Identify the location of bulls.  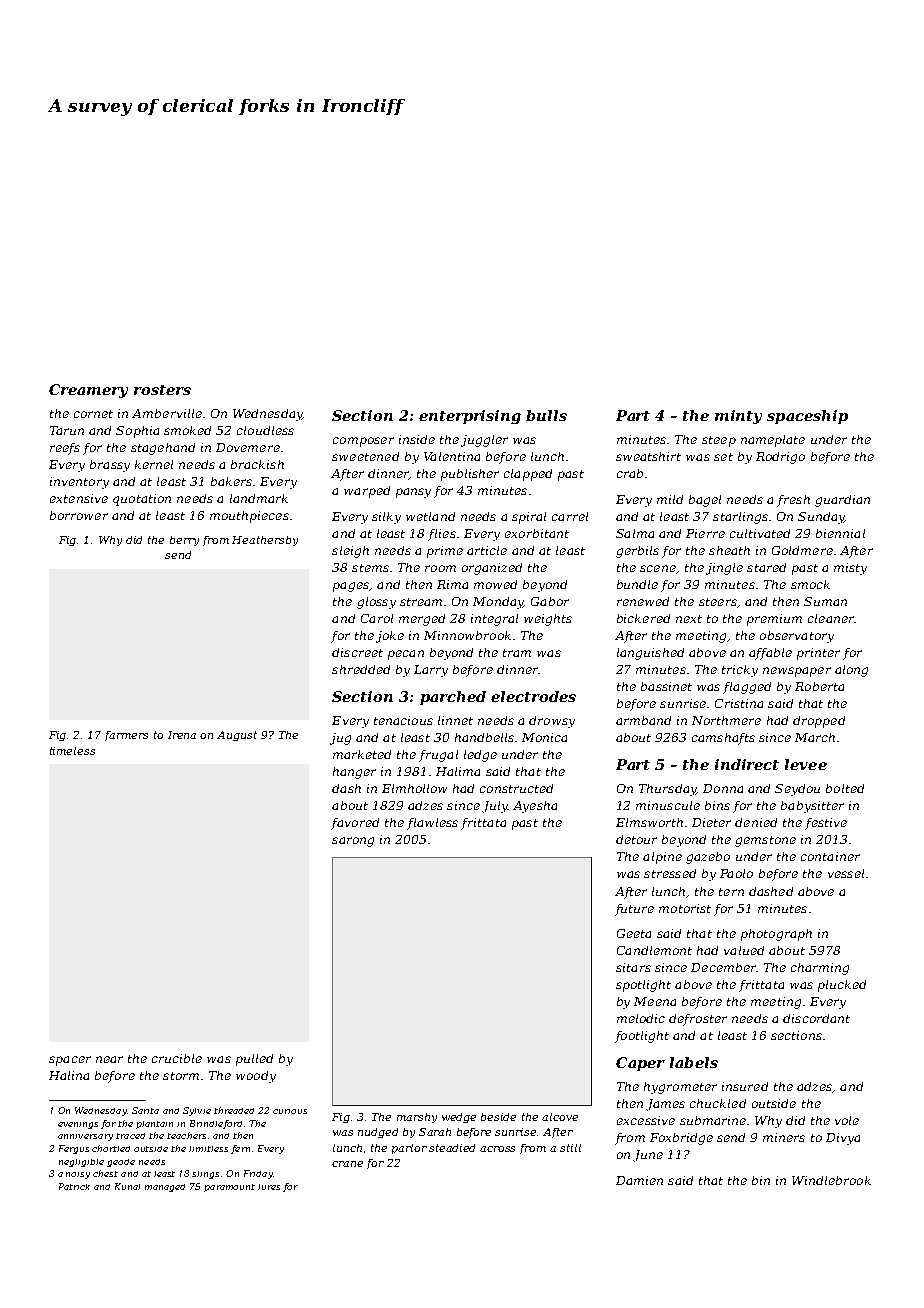
(546, 415).
